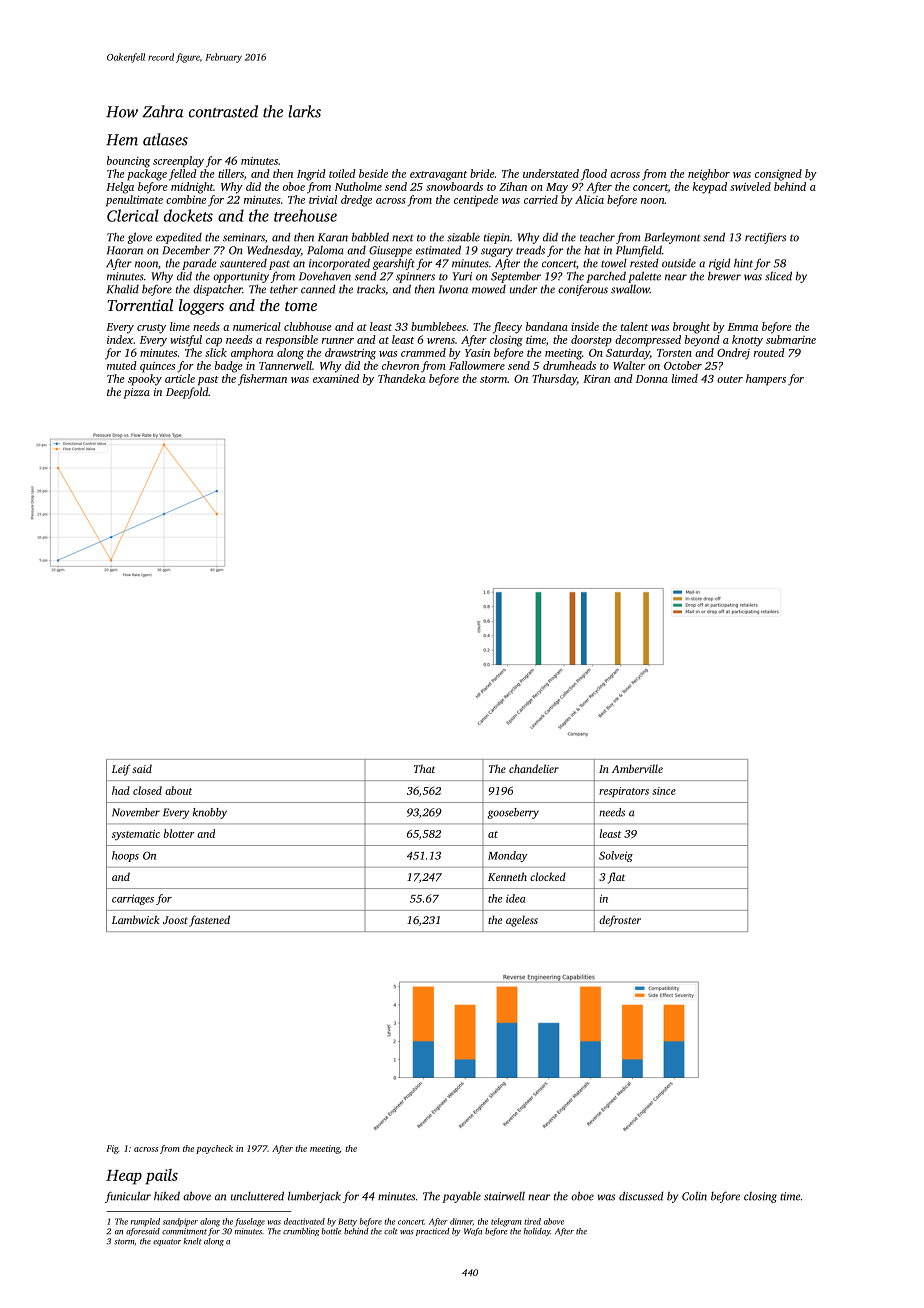 Image resolution: width=924 pixels, height=1308 pixels. Describe the element at coordinates (534, 768) in the page. I see `chandelier` at that location.
